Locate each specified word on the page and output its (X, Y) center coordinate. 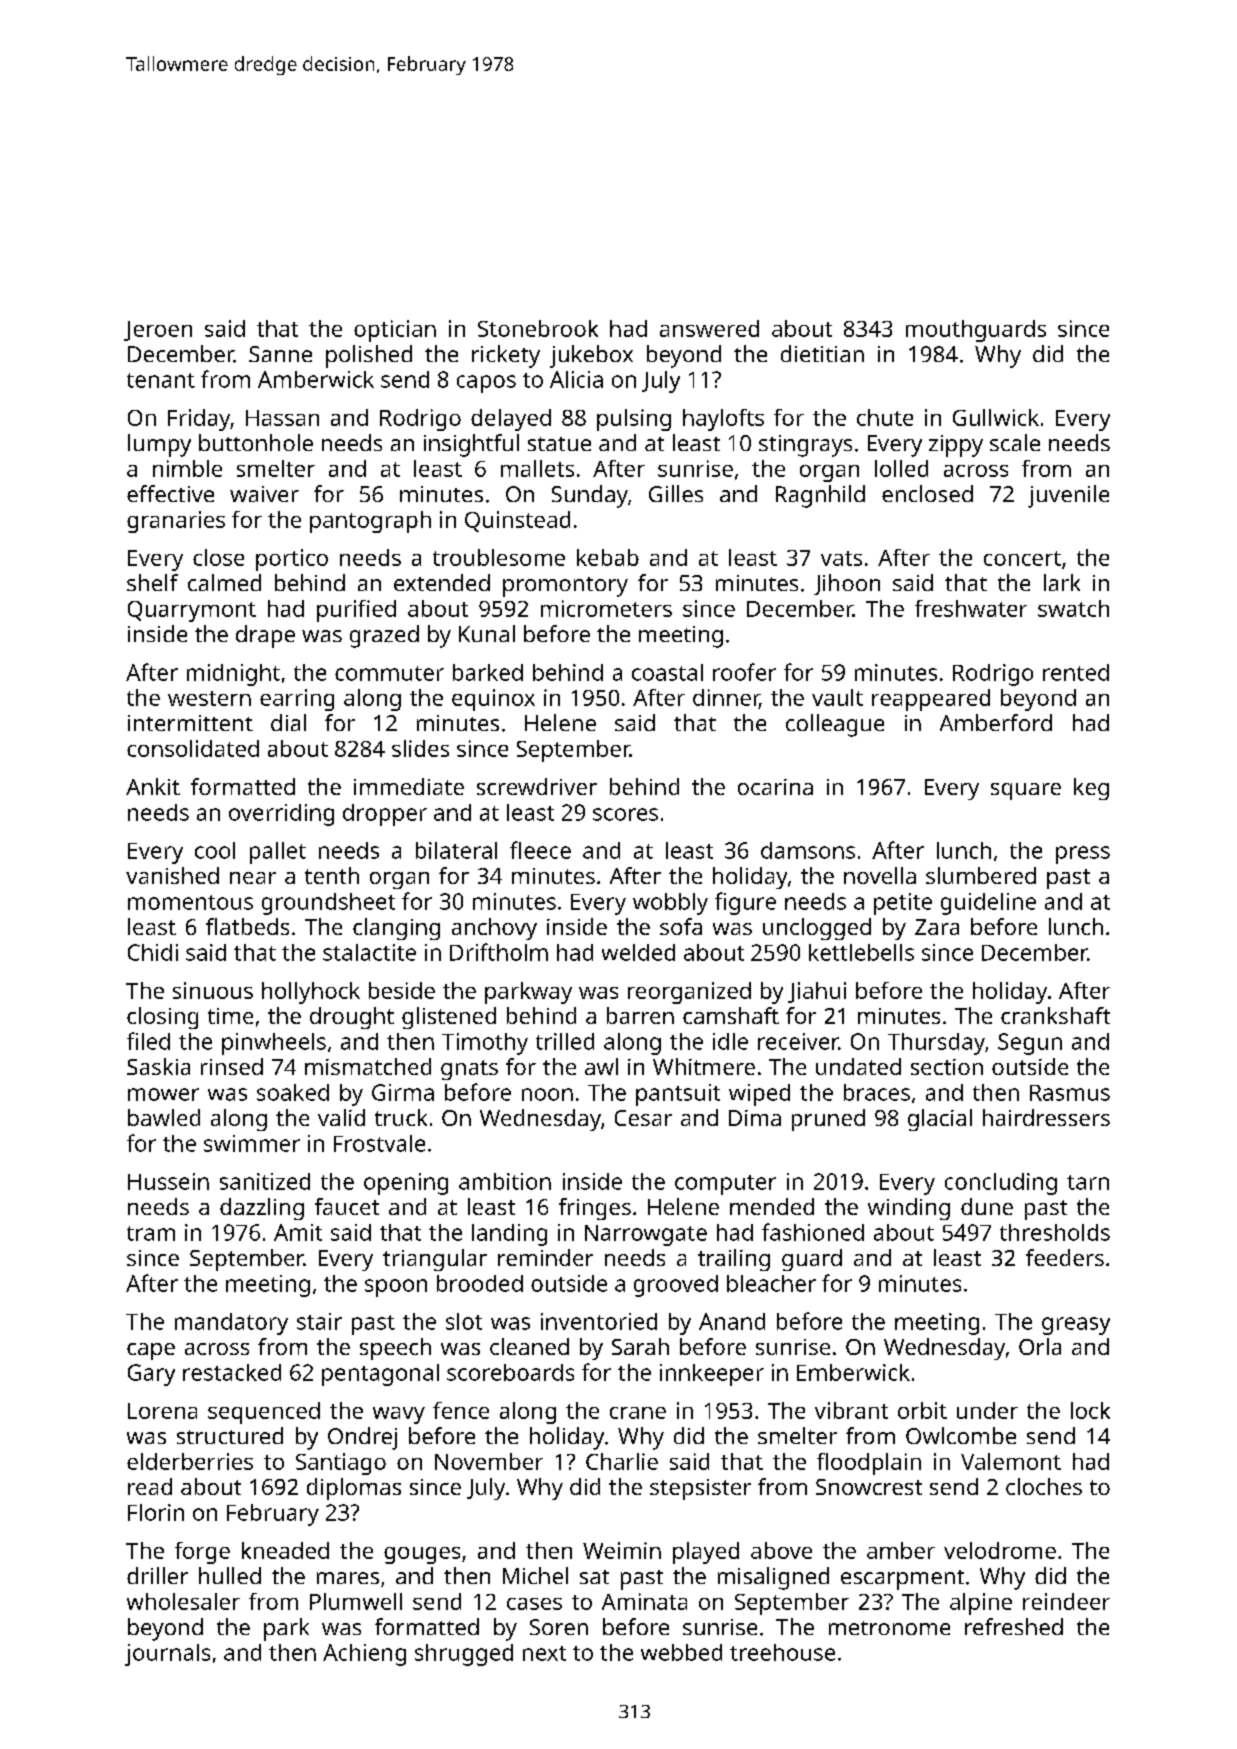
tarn (1088, 1182)
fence (461, 1410)
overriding (281, 815)
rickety (506, 356)
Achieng (364, 1655)
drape (265, 636)
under (987, 1410)
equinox (493, 700)
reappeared (931, 700)
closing (162, 1018)
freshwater (971, 608)
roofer (744, 672)
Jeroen (158, 331)
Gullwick (996, 417)
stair (319, 1321)
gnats (469, 1070)
